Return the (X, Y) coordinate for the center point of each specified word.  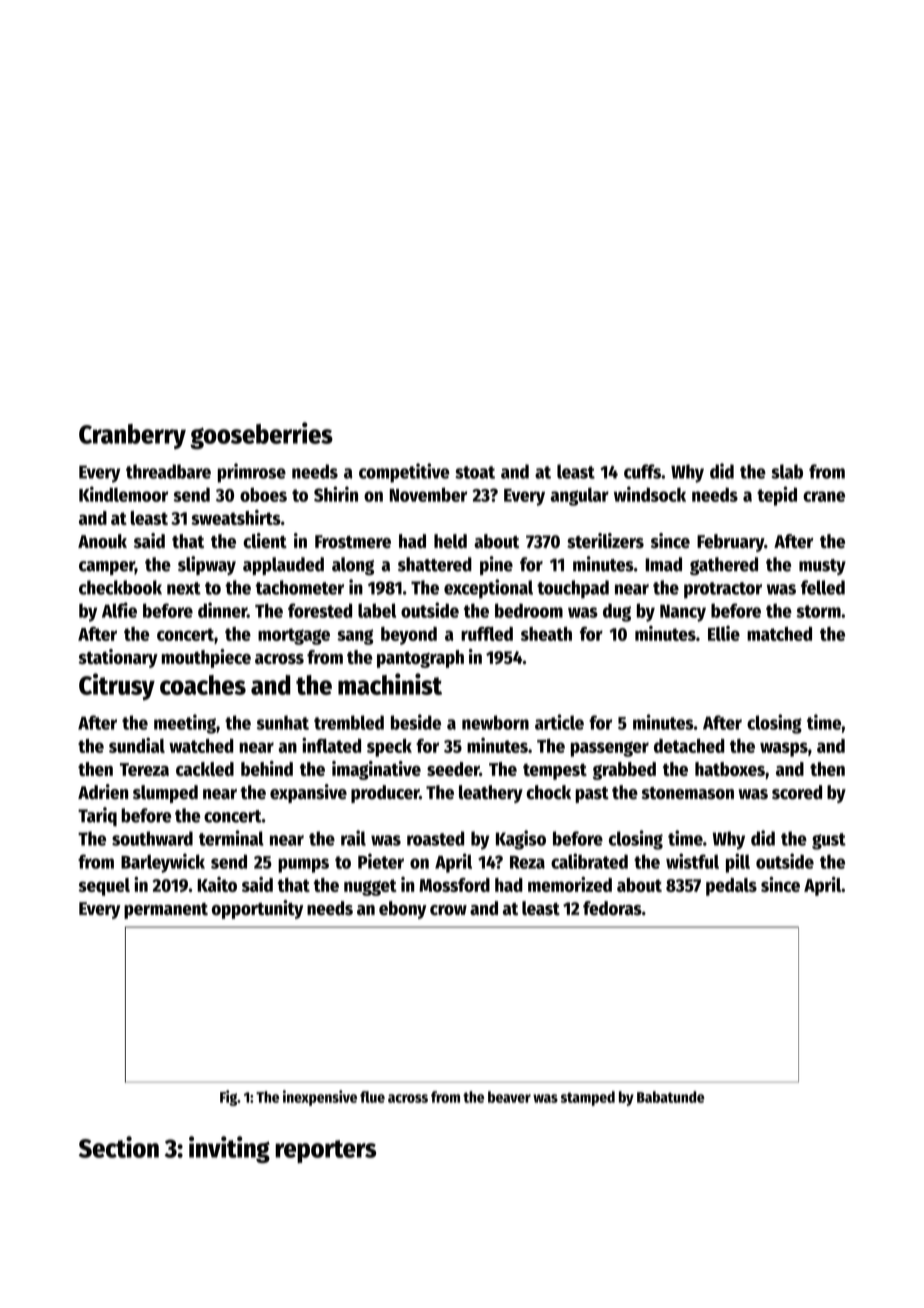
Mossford (454, 885)
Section (119, 1147)
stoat (475, 472)
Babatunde (671, 1097)
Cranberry (132, 436)
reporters (325, 1151)
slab (787, 471)
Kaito (217, 884)
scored (797, 792)
